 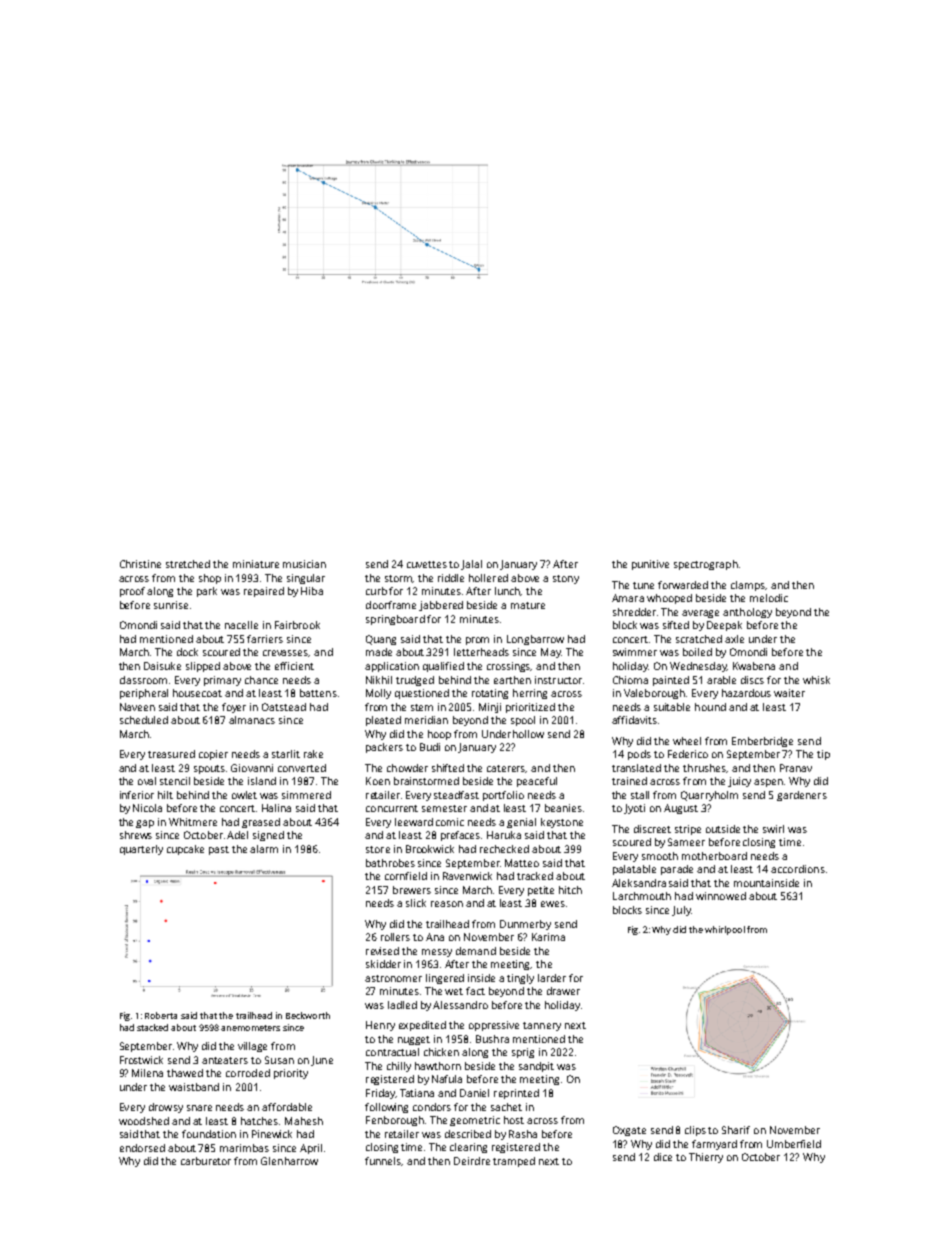 I want to click on meridian, so click(x=426, y=720).
